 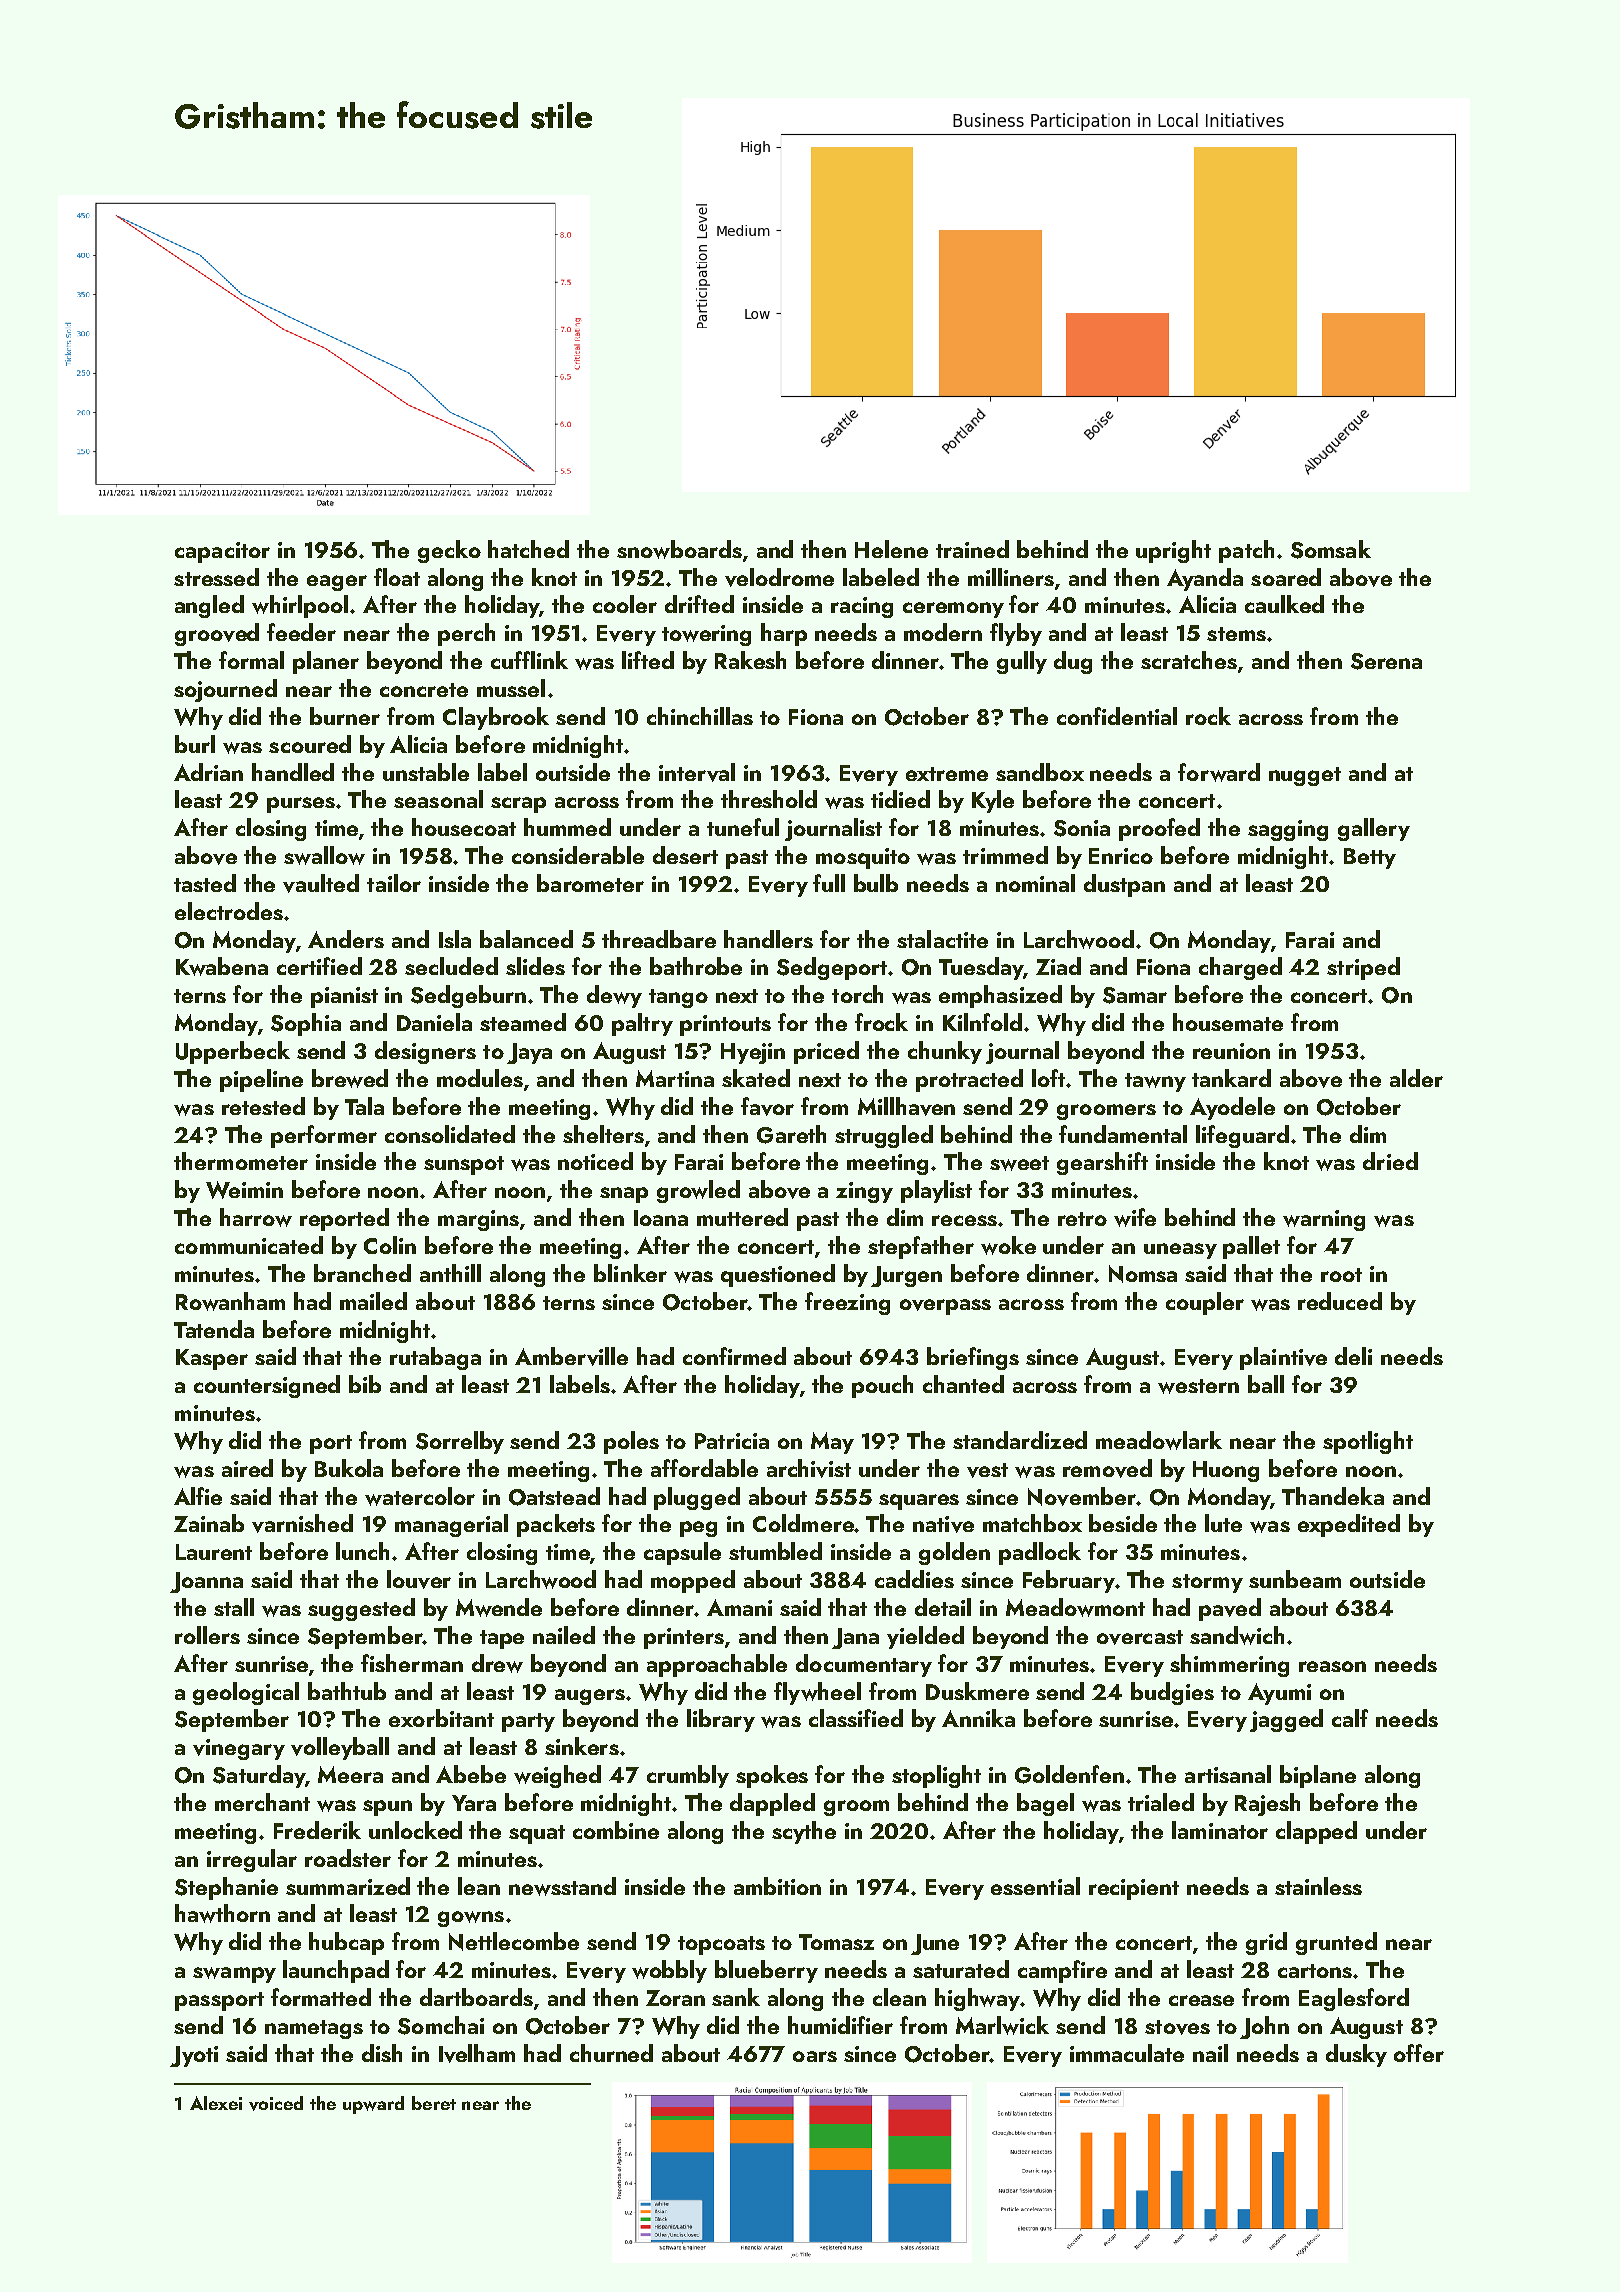 I want to click on confidential, so click(x=1117, y=716).
